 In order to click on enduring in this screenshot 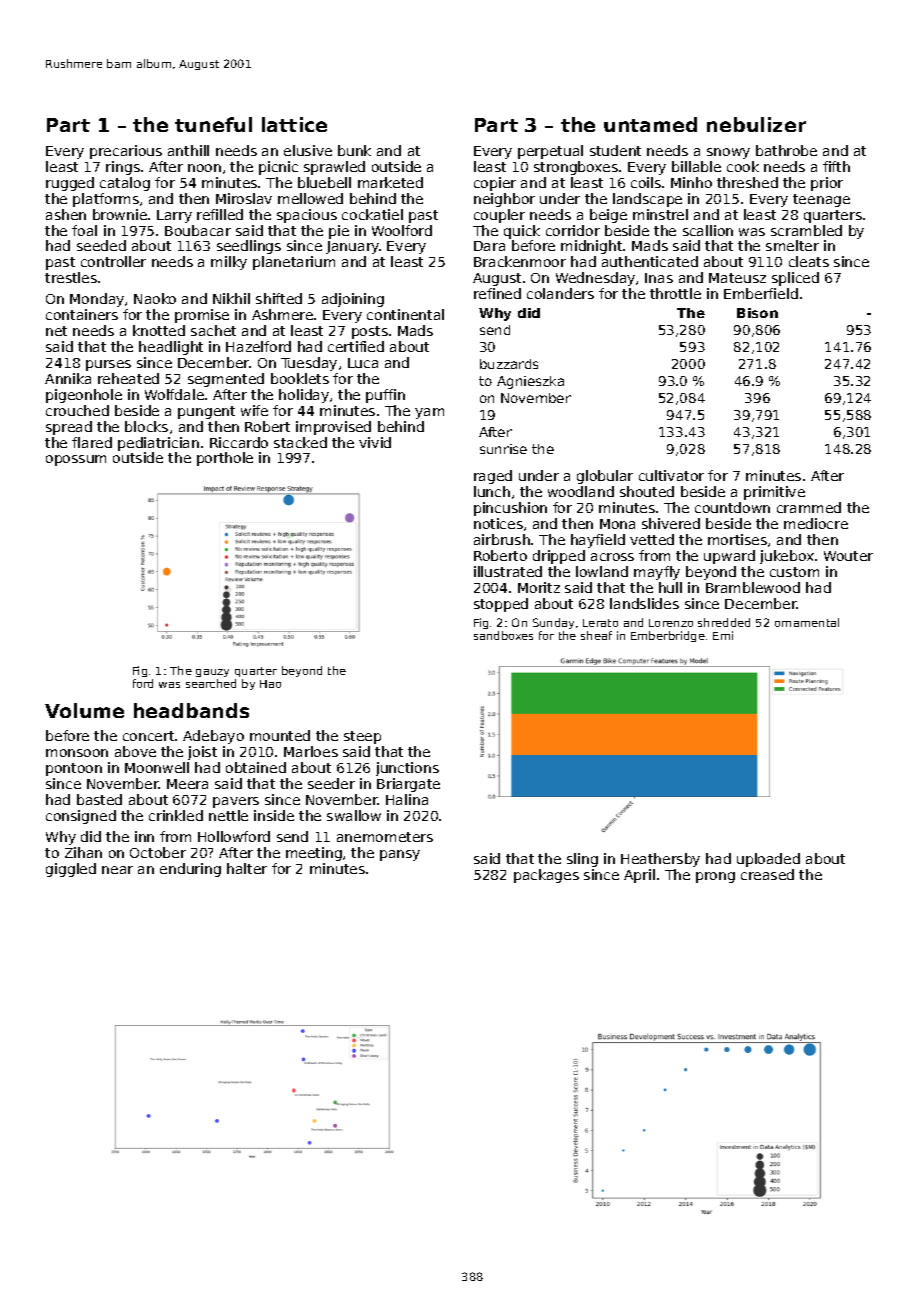, I will do `click(190, 870)`.
